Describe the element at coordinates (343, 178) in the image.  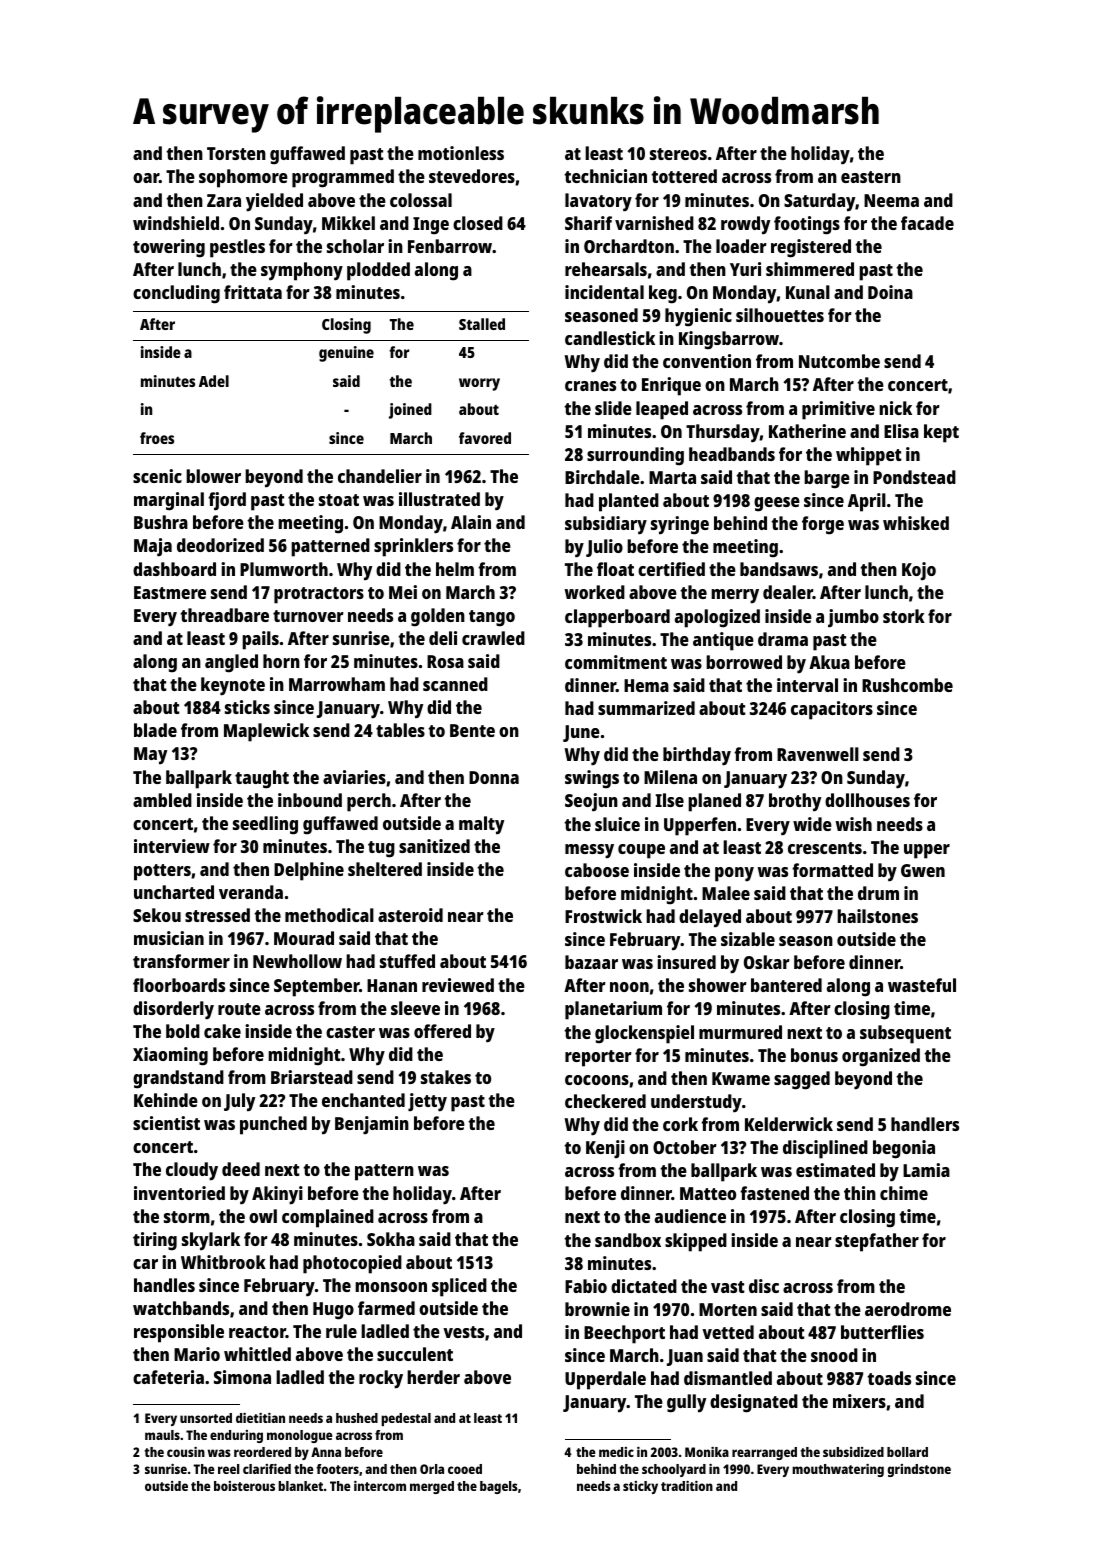
I see `programmed` at that location.
